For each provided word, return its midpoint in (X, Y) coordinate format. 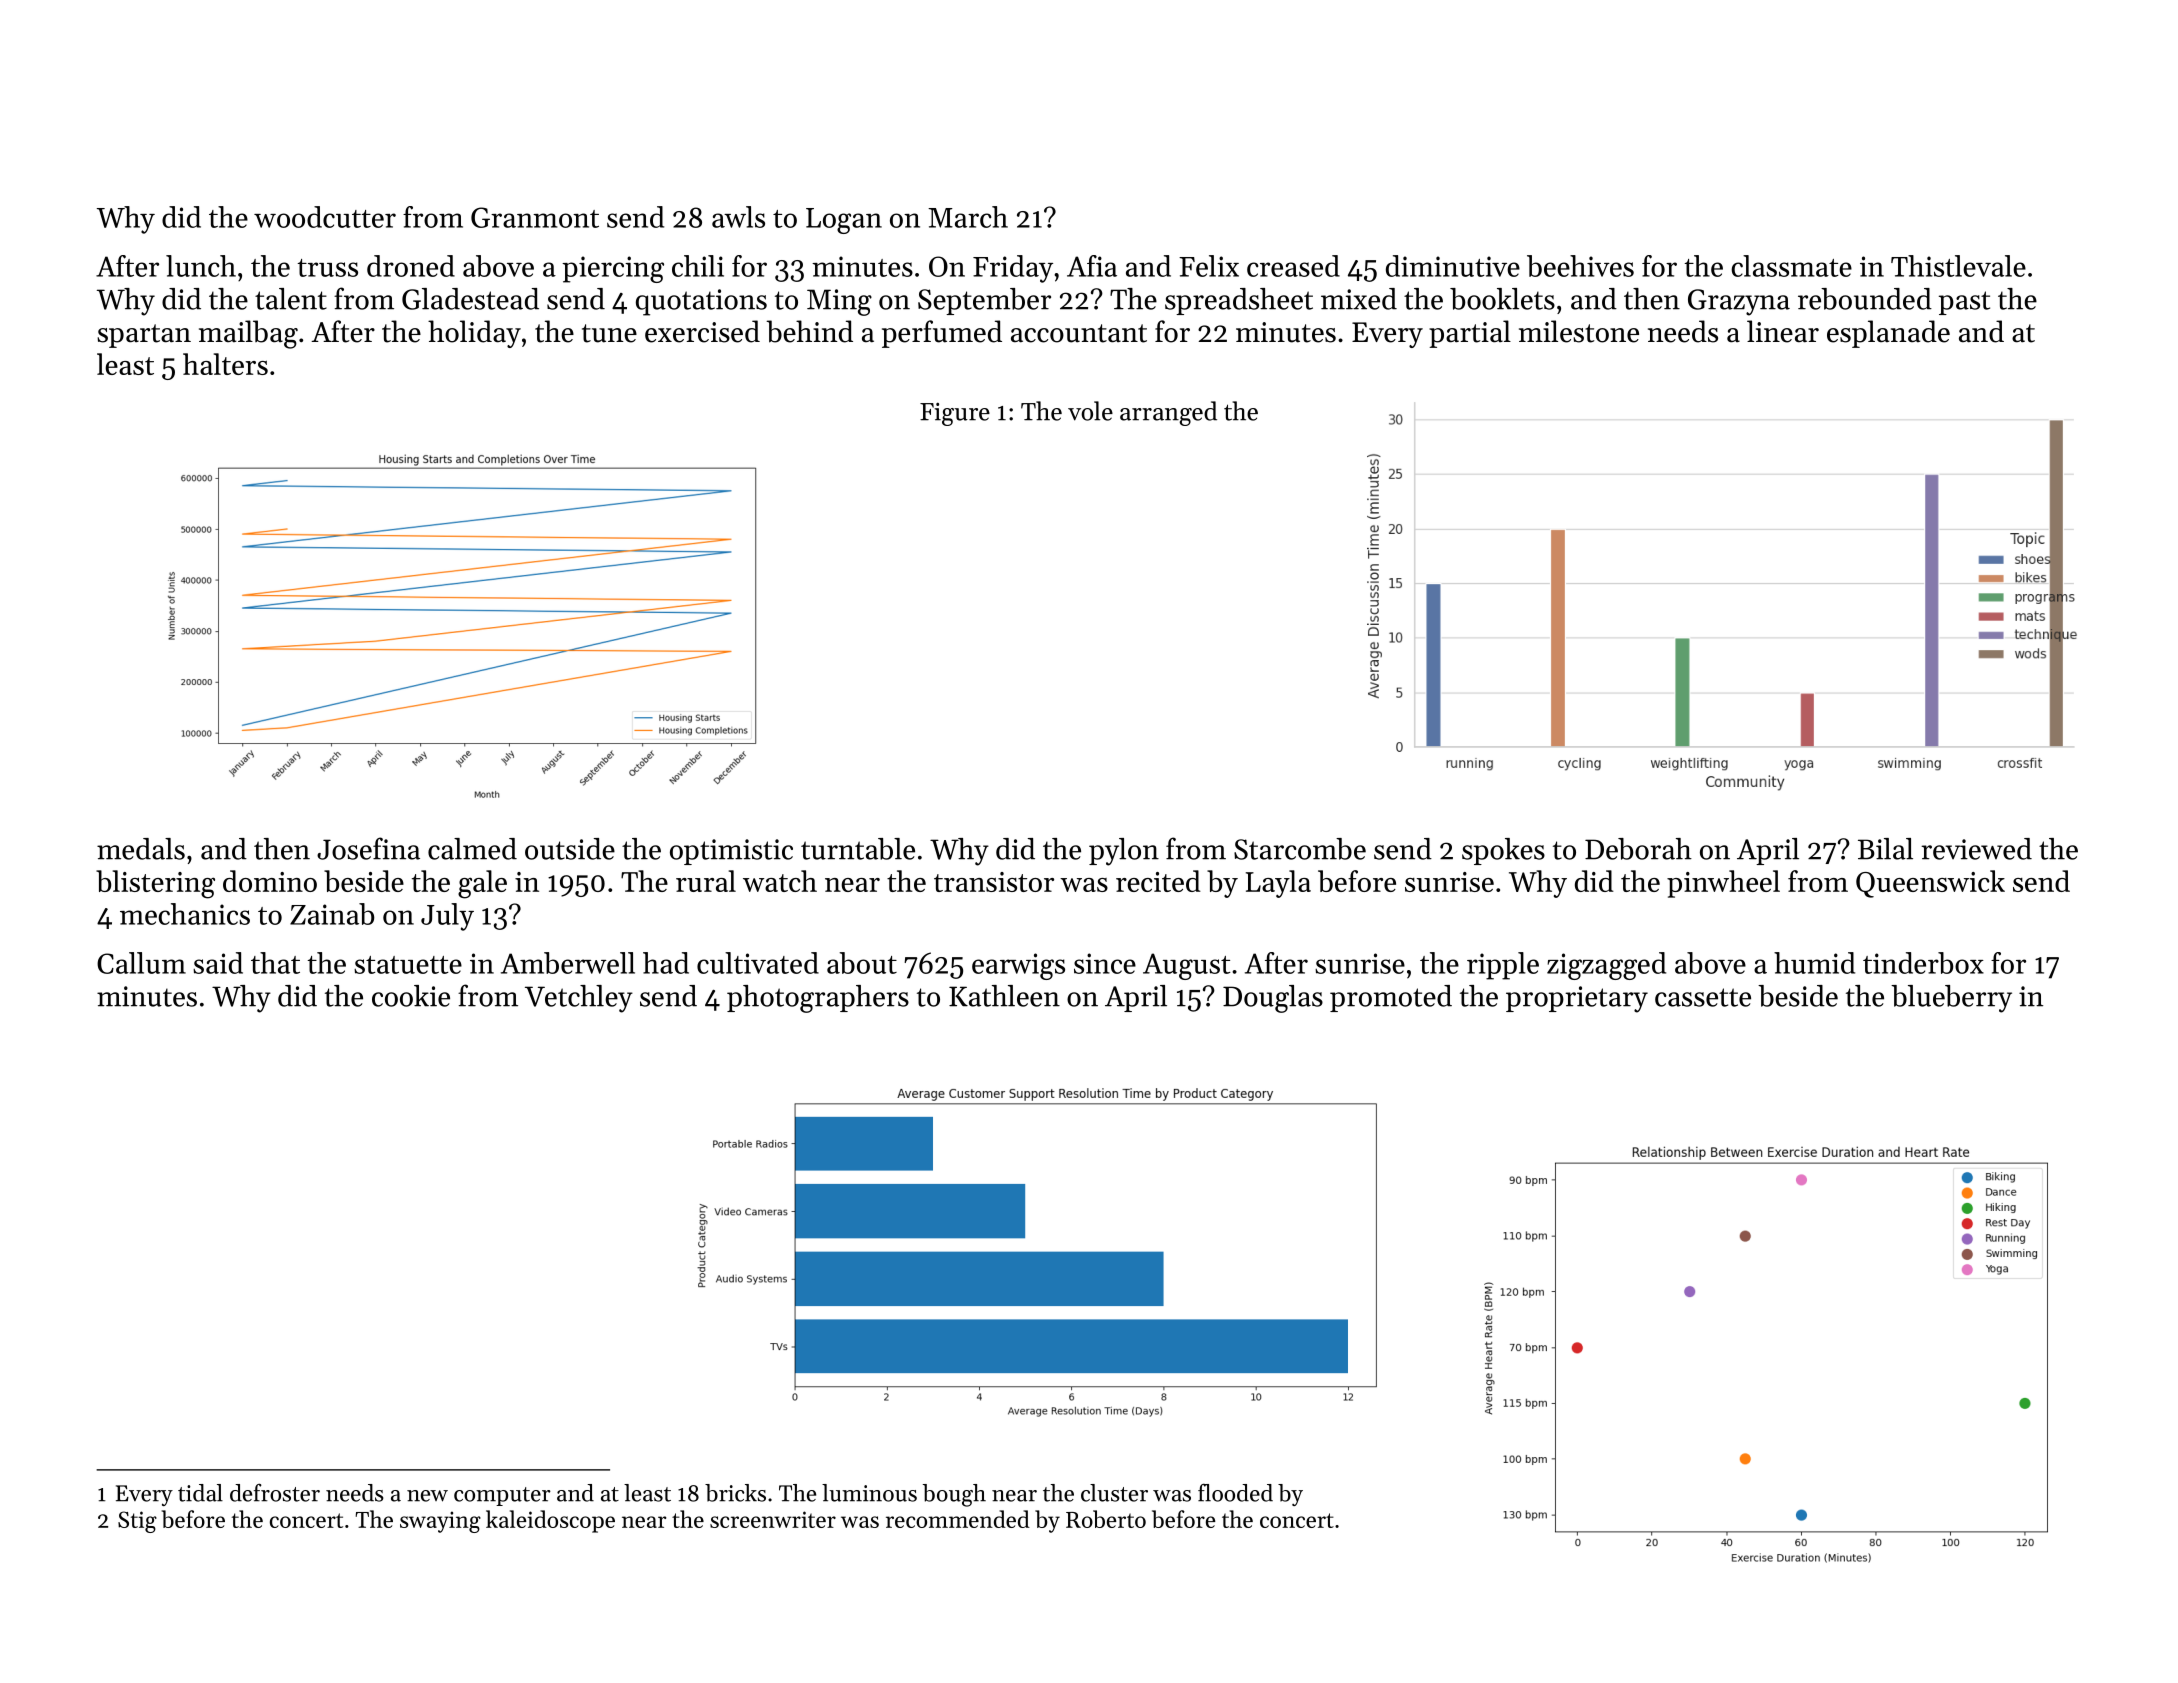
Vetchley (579, 999)
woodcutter (325, 217)
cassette (1703, 997)
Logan (844, 221)
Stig (137, 1522)
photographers (818, 999)
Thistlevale (1958, 266)
